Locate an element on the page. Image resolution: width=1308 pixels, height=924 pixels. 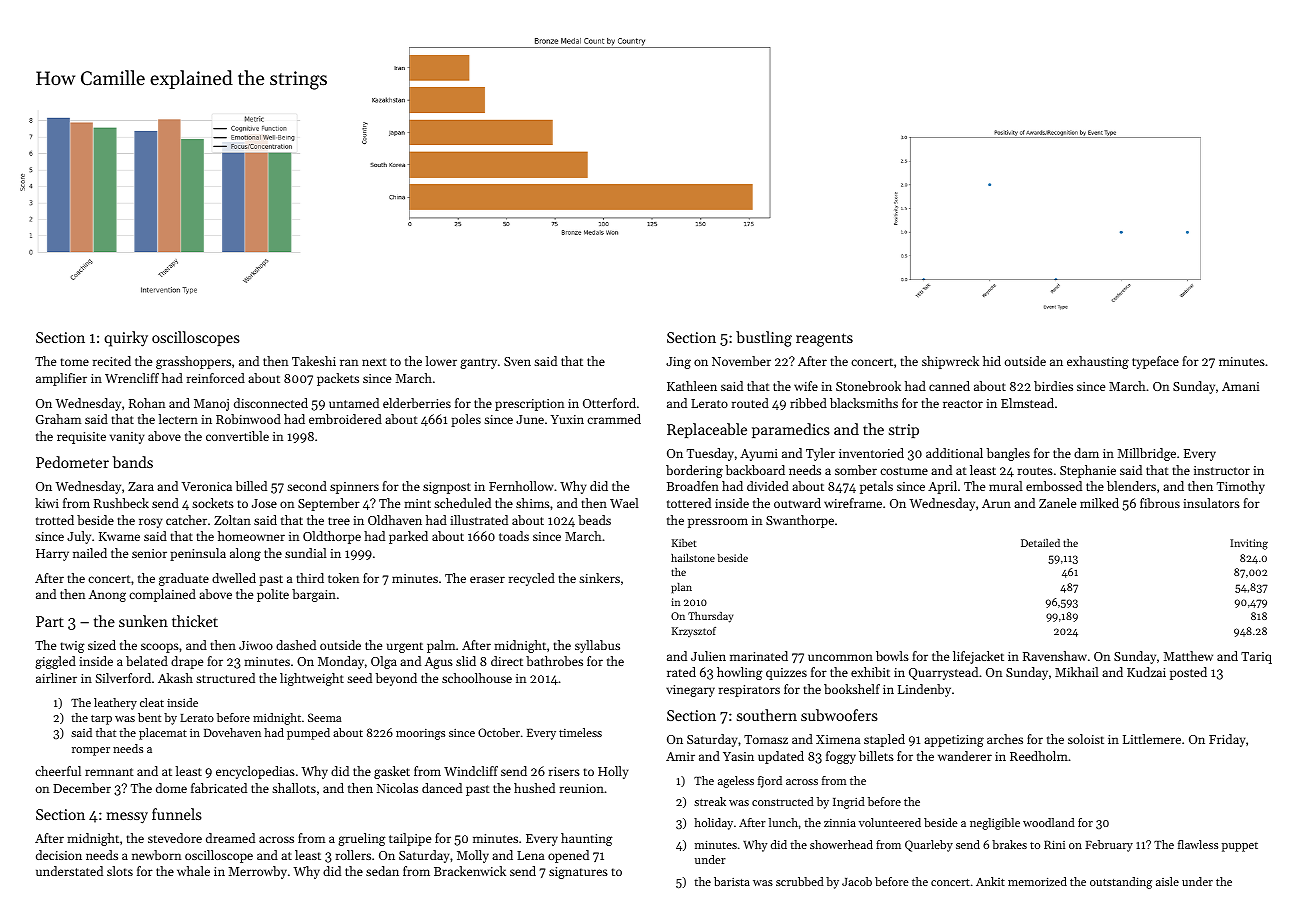
placemat is located at coordinates (163, 734).
